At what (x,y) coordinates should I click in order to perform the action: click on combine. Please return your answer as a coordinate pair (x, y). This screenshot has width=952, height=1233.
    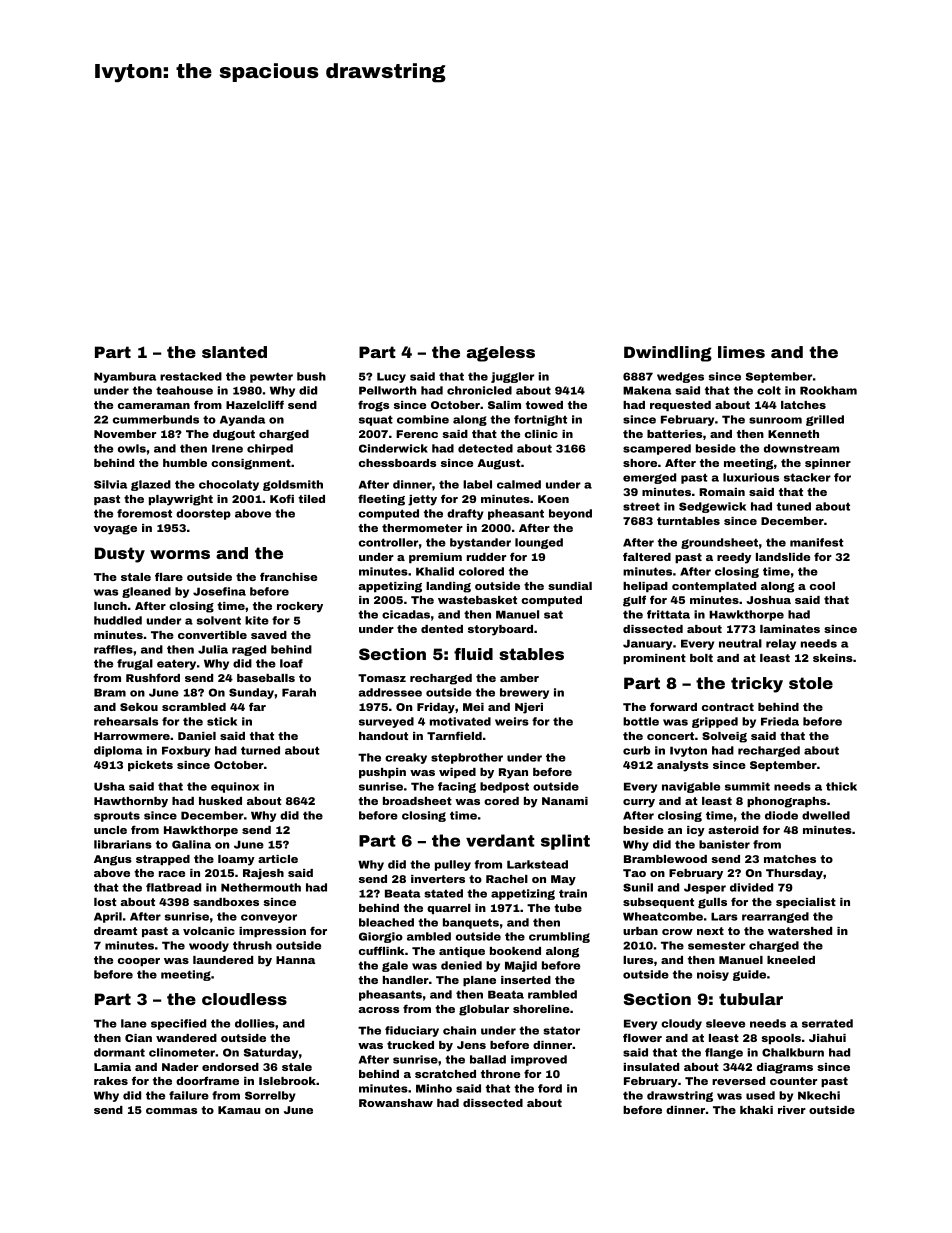
    Looking at the image, I should click on (423, 419).
